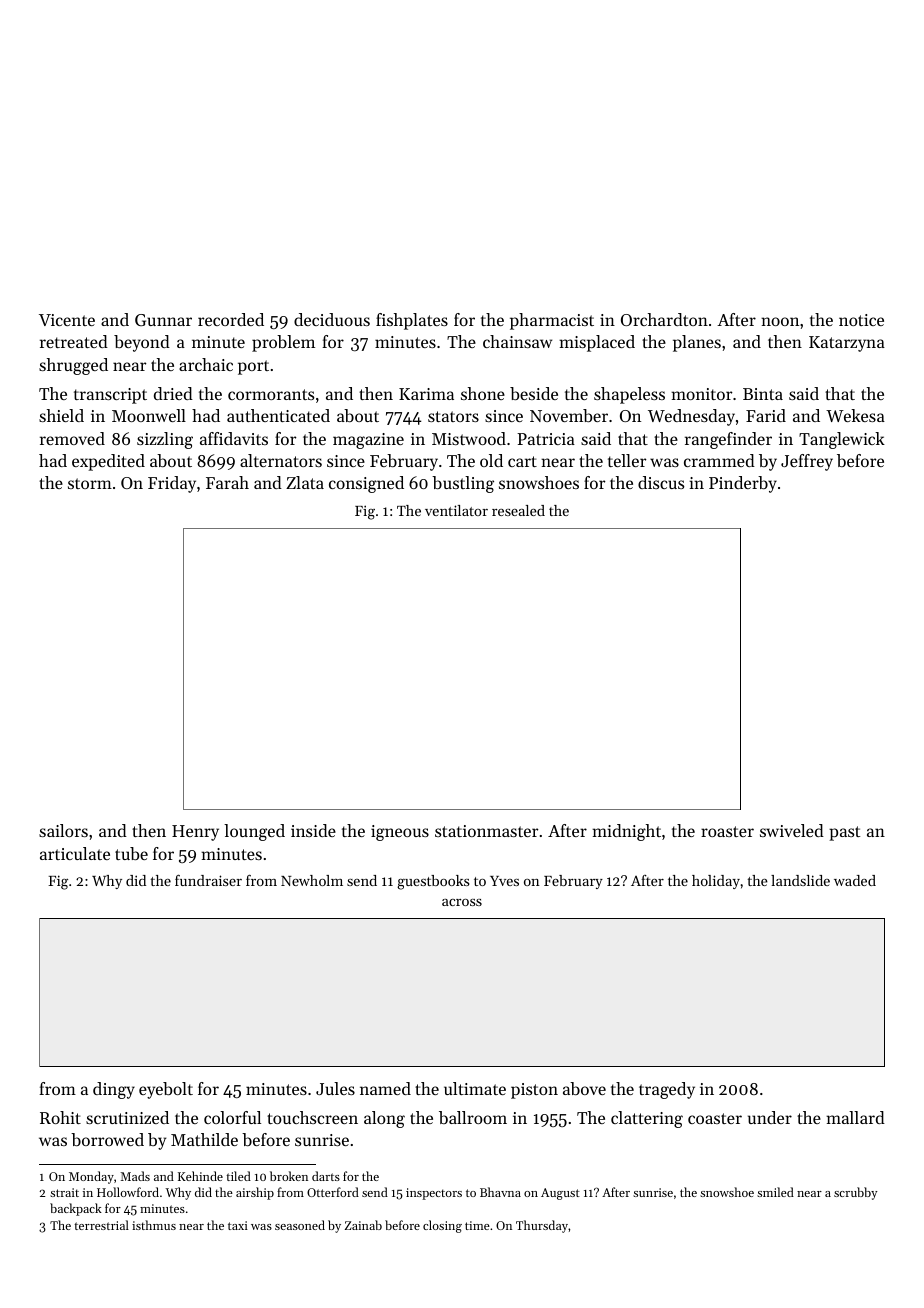 The width and height of the screenshot is (924, 1308). I want to click on bustling, so click(463, 484).
